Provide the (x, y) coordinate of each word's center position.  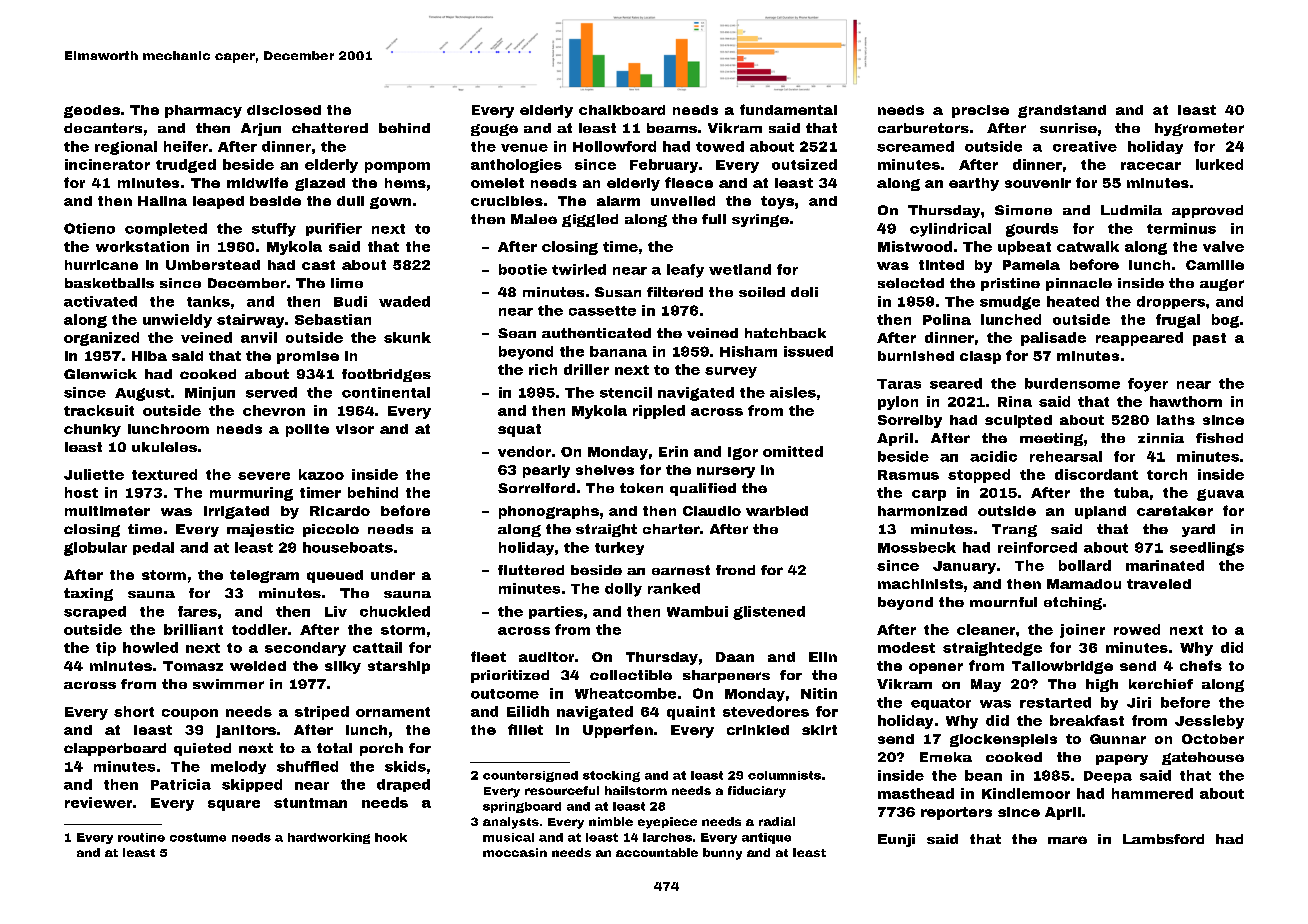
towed (720, 146)
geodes (92, 111)
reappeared (1139, 339)
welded (258, 666)
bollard (1085, 565)
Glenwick (100, 374)
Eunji (896, 840)
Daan (735, 657)
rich (543, 369)
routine (141, 837)
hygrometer (1199, 129)
